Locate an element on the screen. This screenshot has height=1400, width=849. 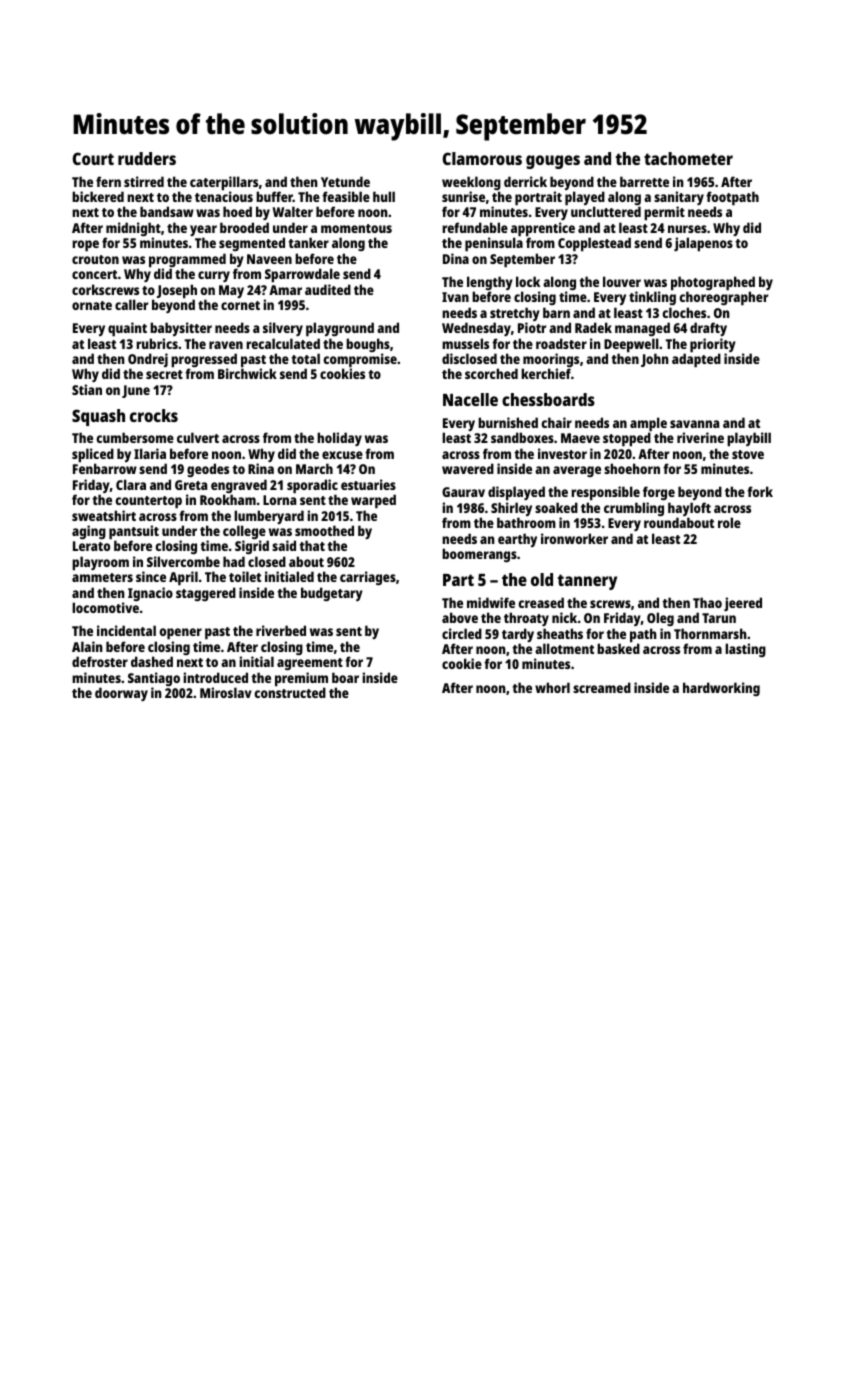
barrette is located at coordinates (644, 181).
